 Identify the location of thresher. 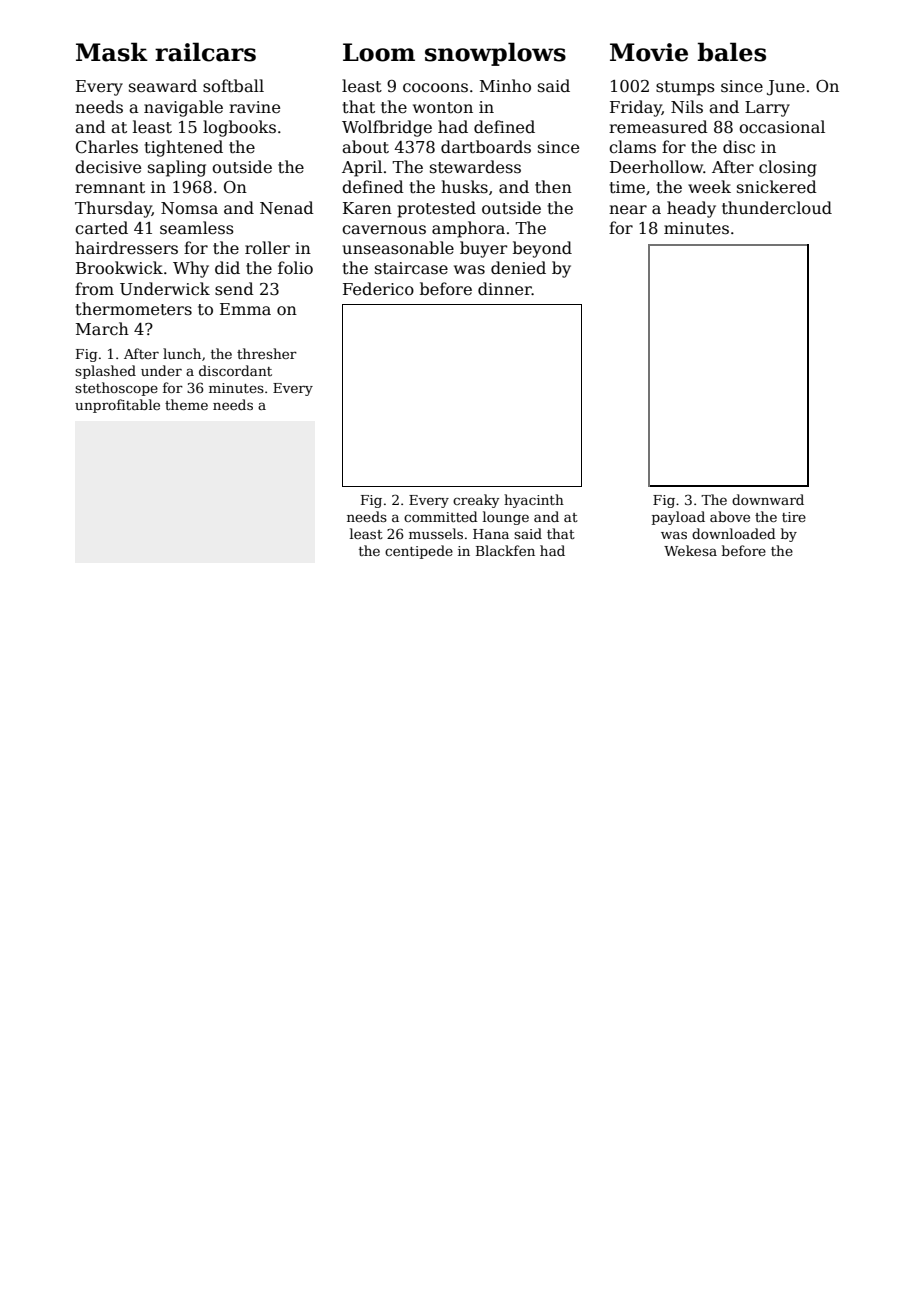
(267, 353).
